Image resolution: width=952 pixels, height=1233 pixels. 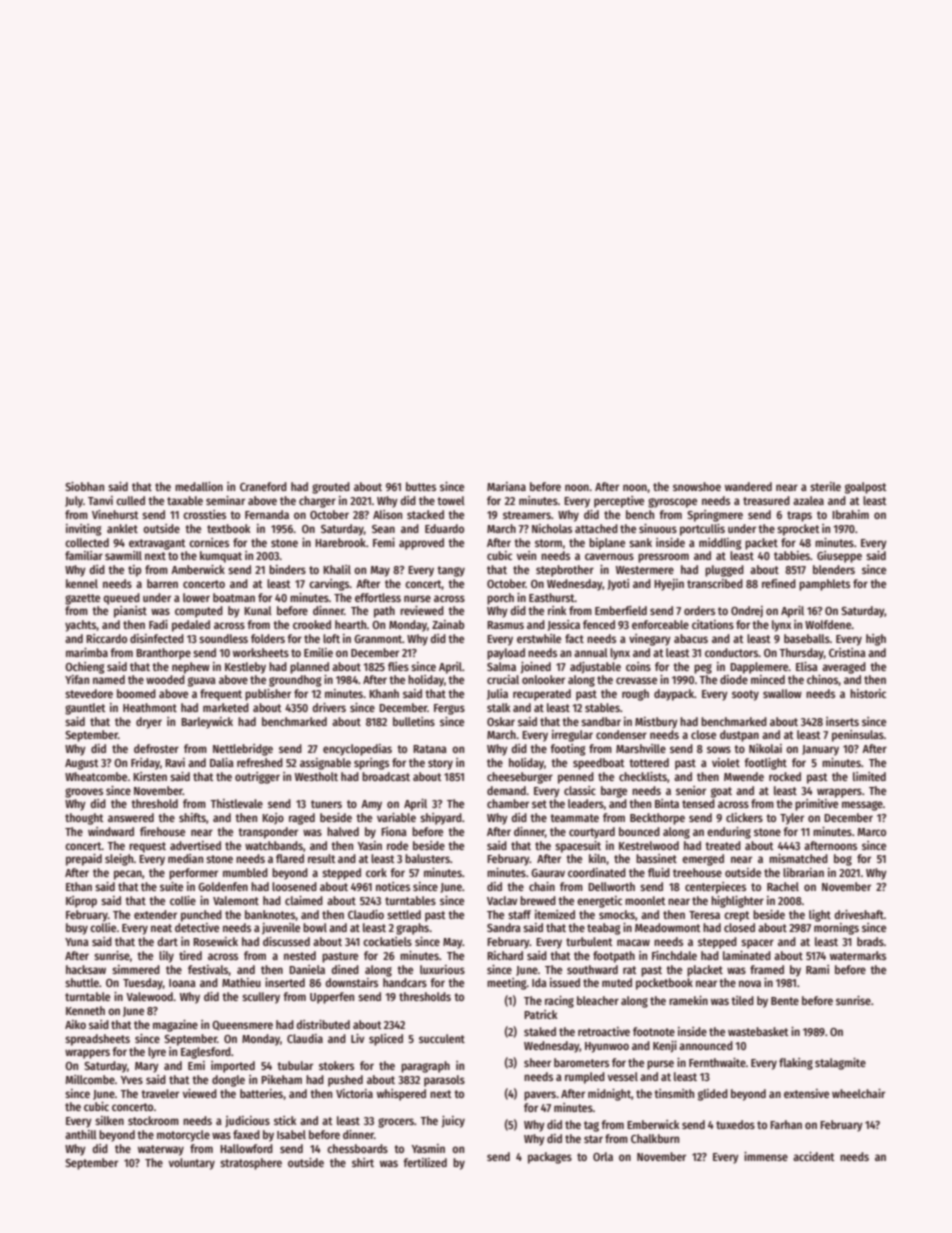 What do you see at coordinates (295, 681) in the screenshot?
I see `groundhog` at bounding box center [295, 681].
